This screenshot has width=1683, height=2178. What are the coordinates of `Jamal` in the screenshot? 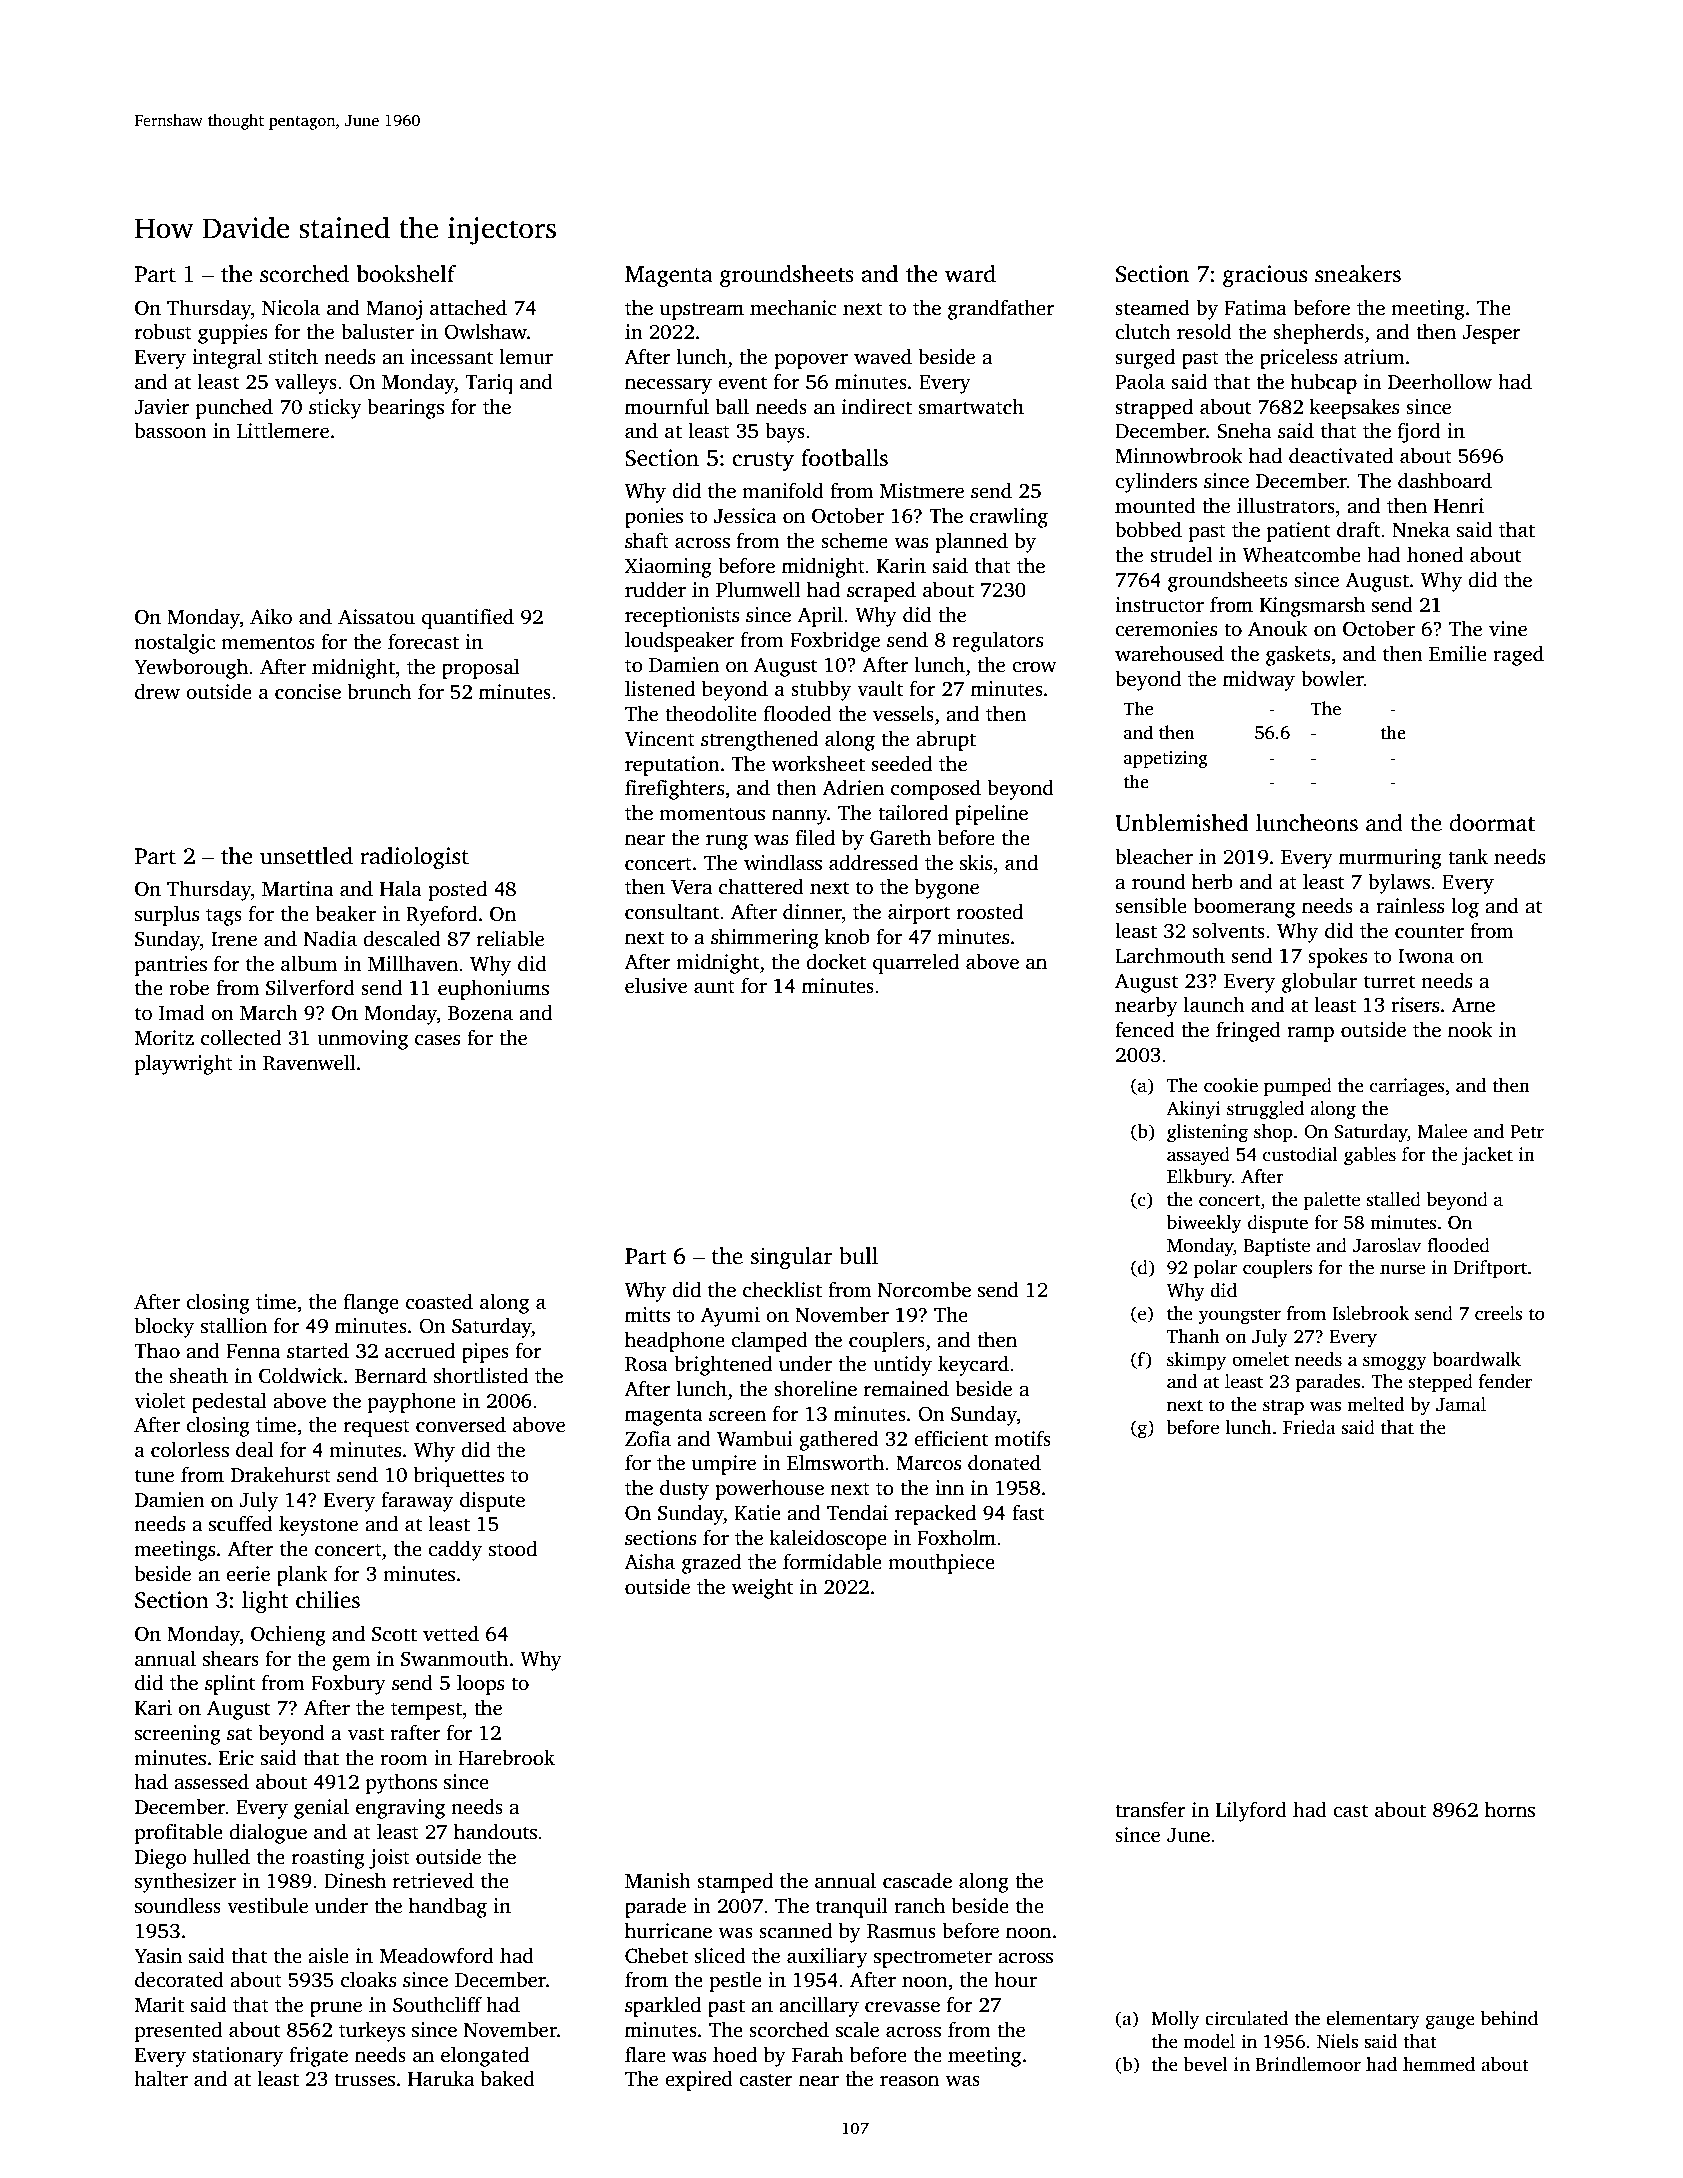 It's located at (1461, 1404).
